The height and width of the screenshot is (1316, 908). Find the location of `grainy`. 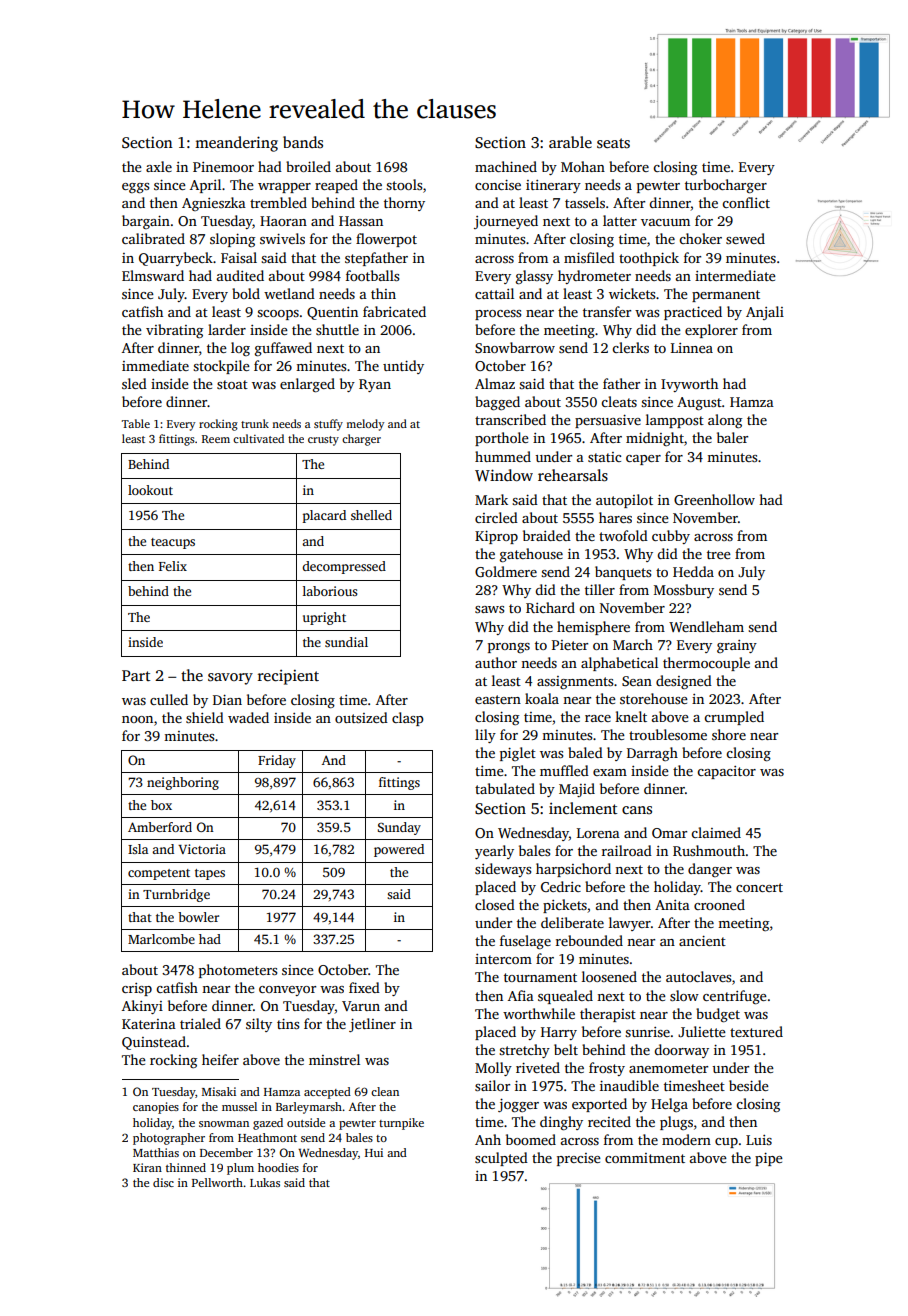

grainy is located at coordinates (737, 646).
